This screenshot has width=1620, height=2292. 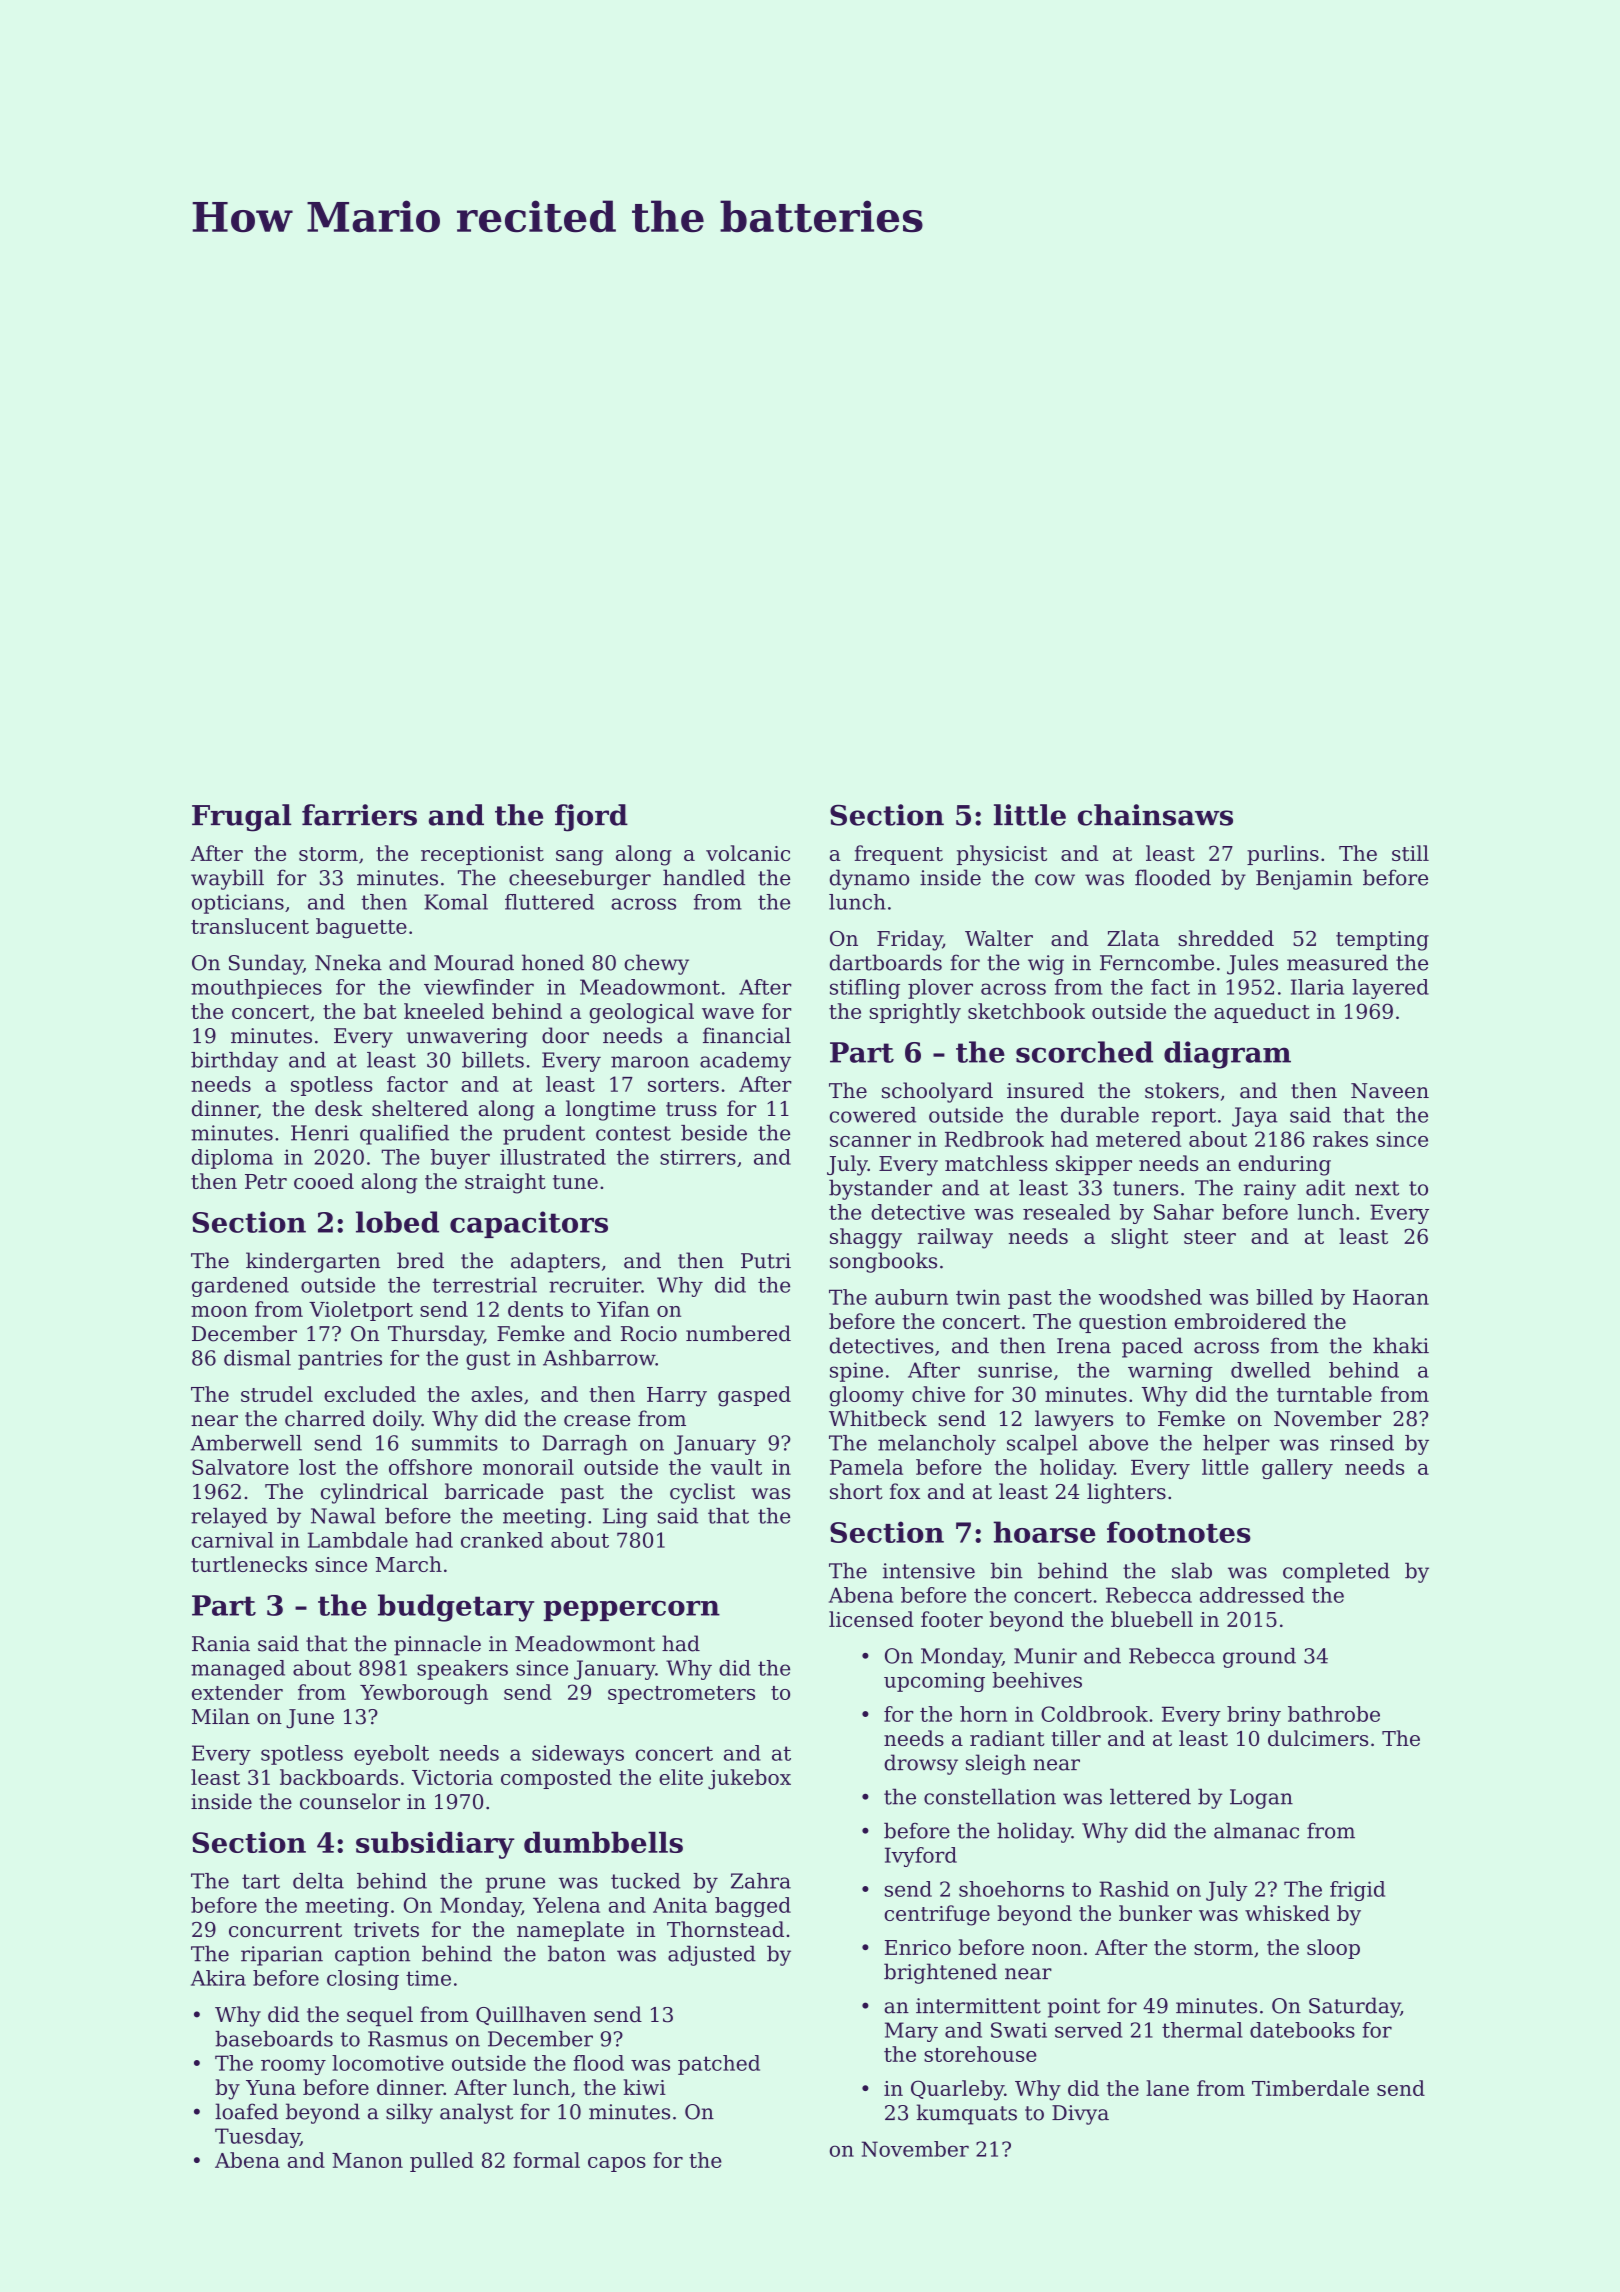 I want to click on Naveen, so click(x=1390, y=1091).
